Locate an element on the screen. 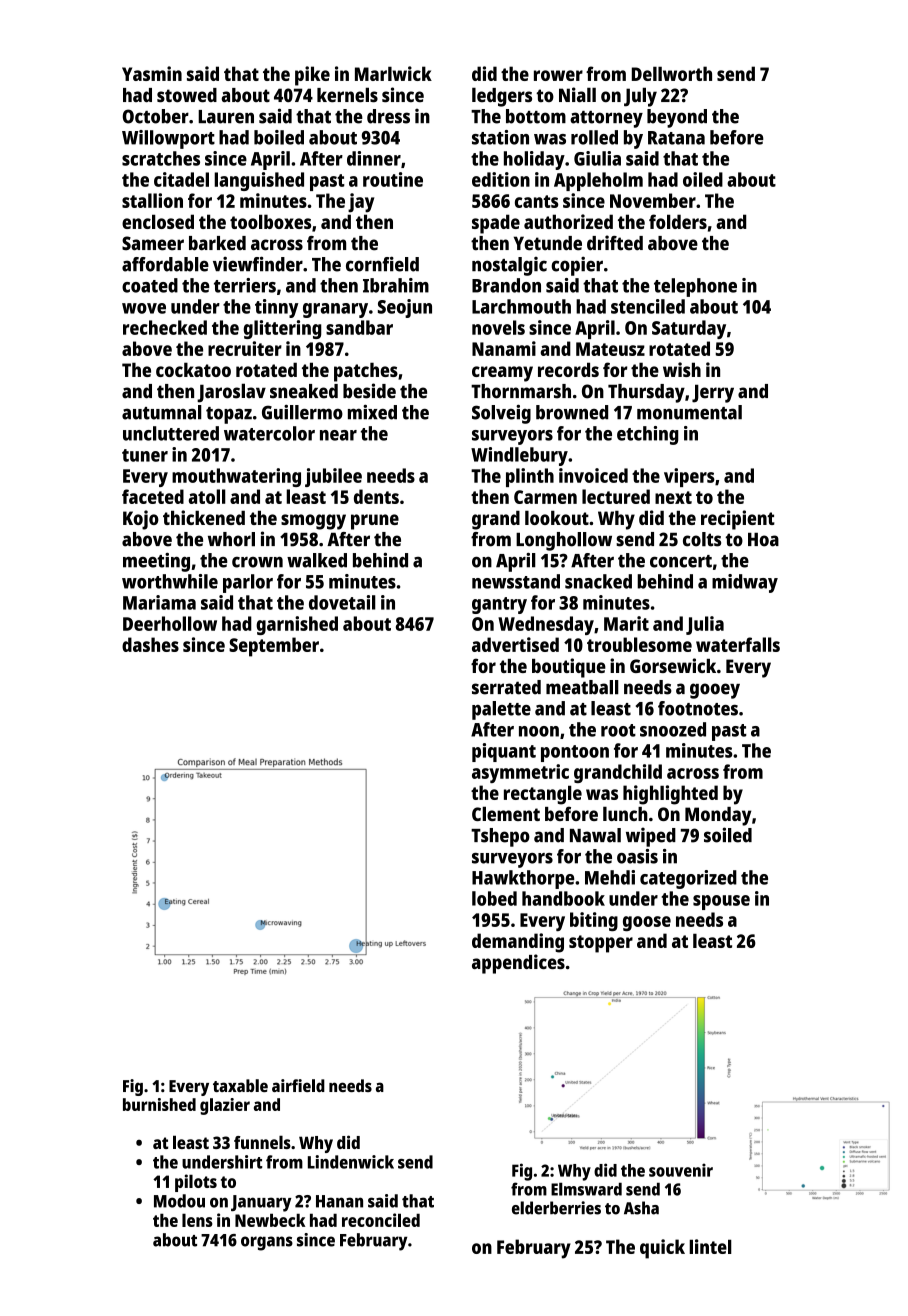  cockatoo is located at coordinates (193, 369).
